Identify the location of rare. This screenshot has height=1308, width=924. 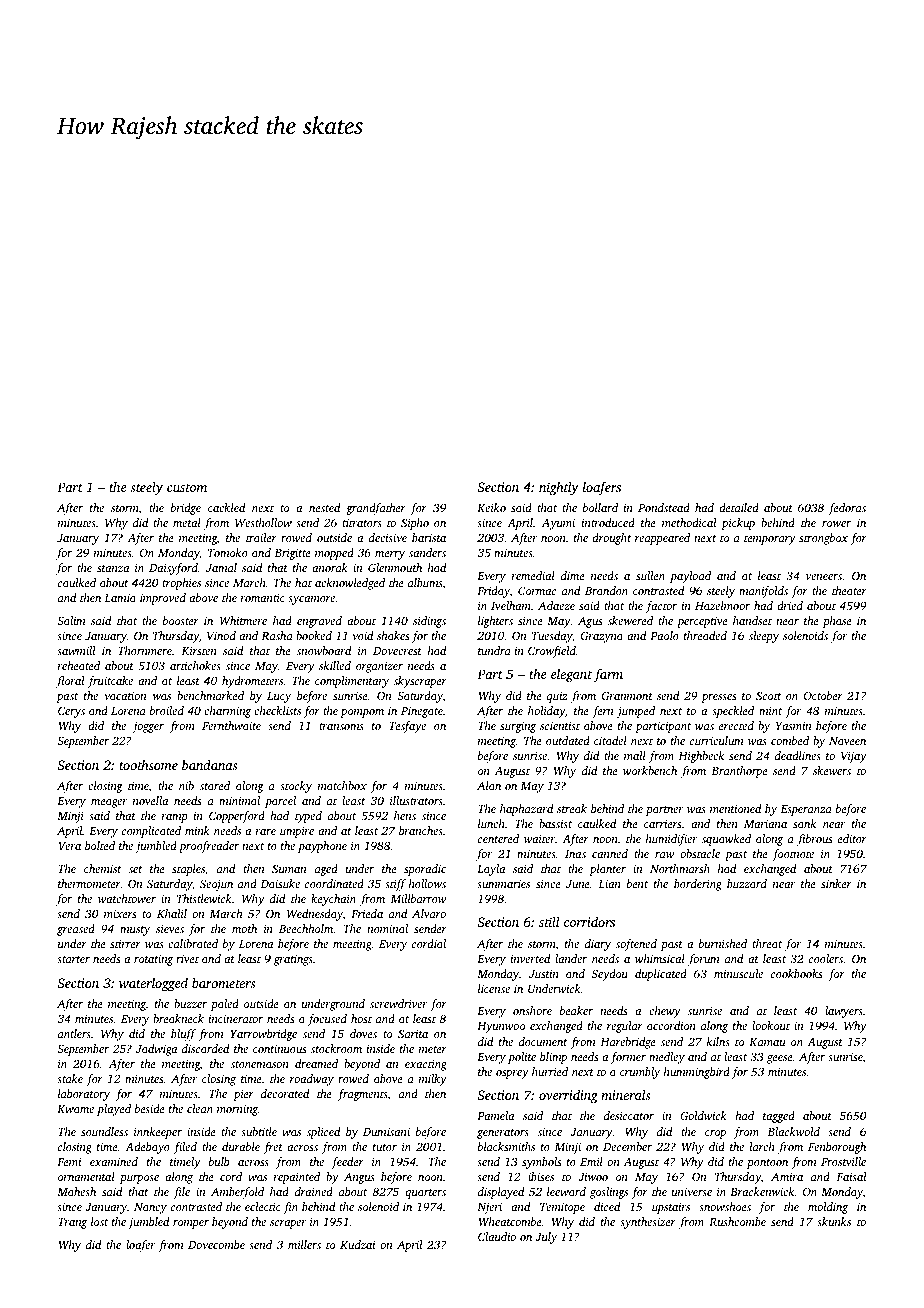
(266, 832).
